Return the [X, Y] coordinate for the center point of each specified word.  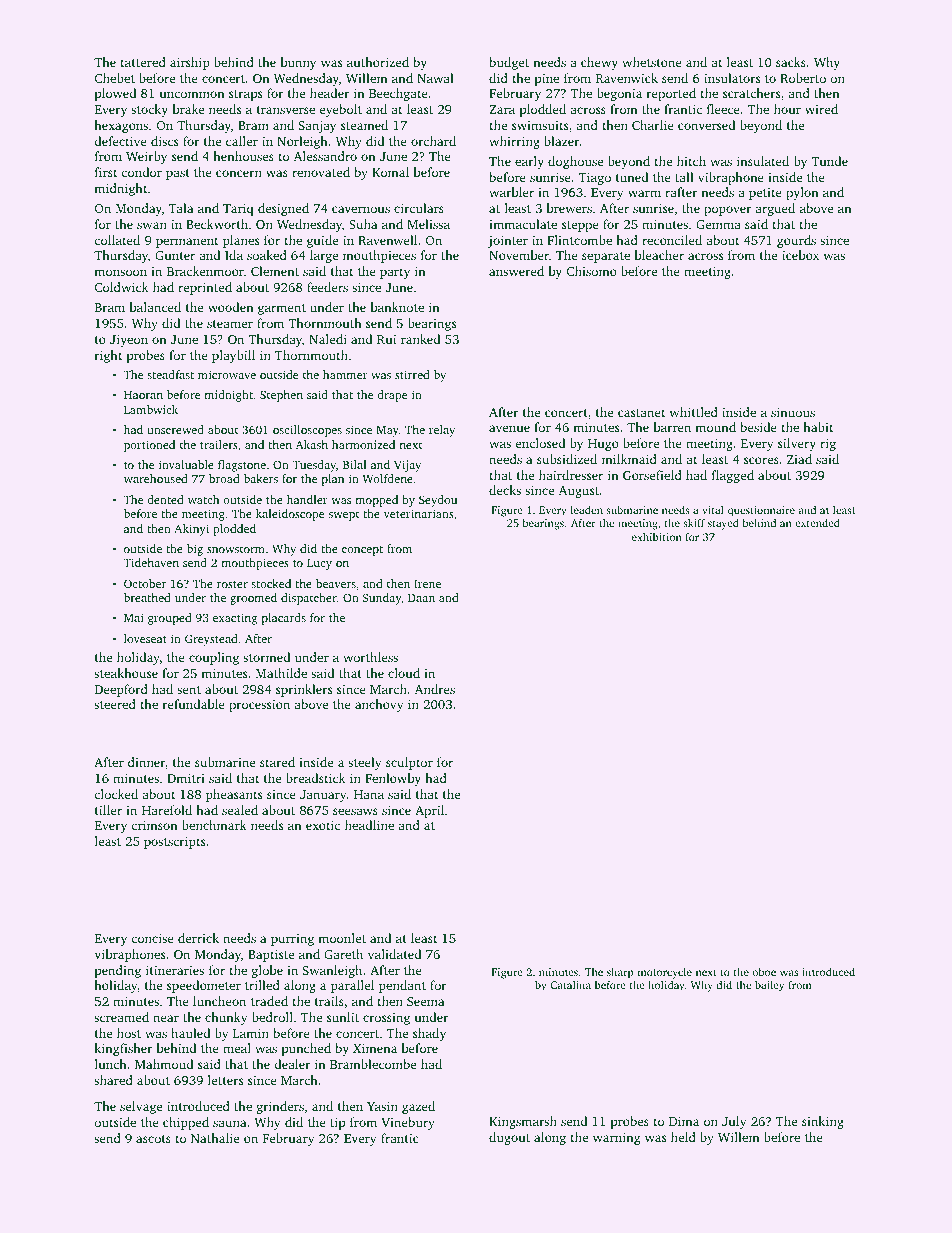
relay [442, 431]
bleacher [659, 255]
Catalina [571, 985]
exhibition [657, 537]
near [166, 1018]
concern [239, 173]
